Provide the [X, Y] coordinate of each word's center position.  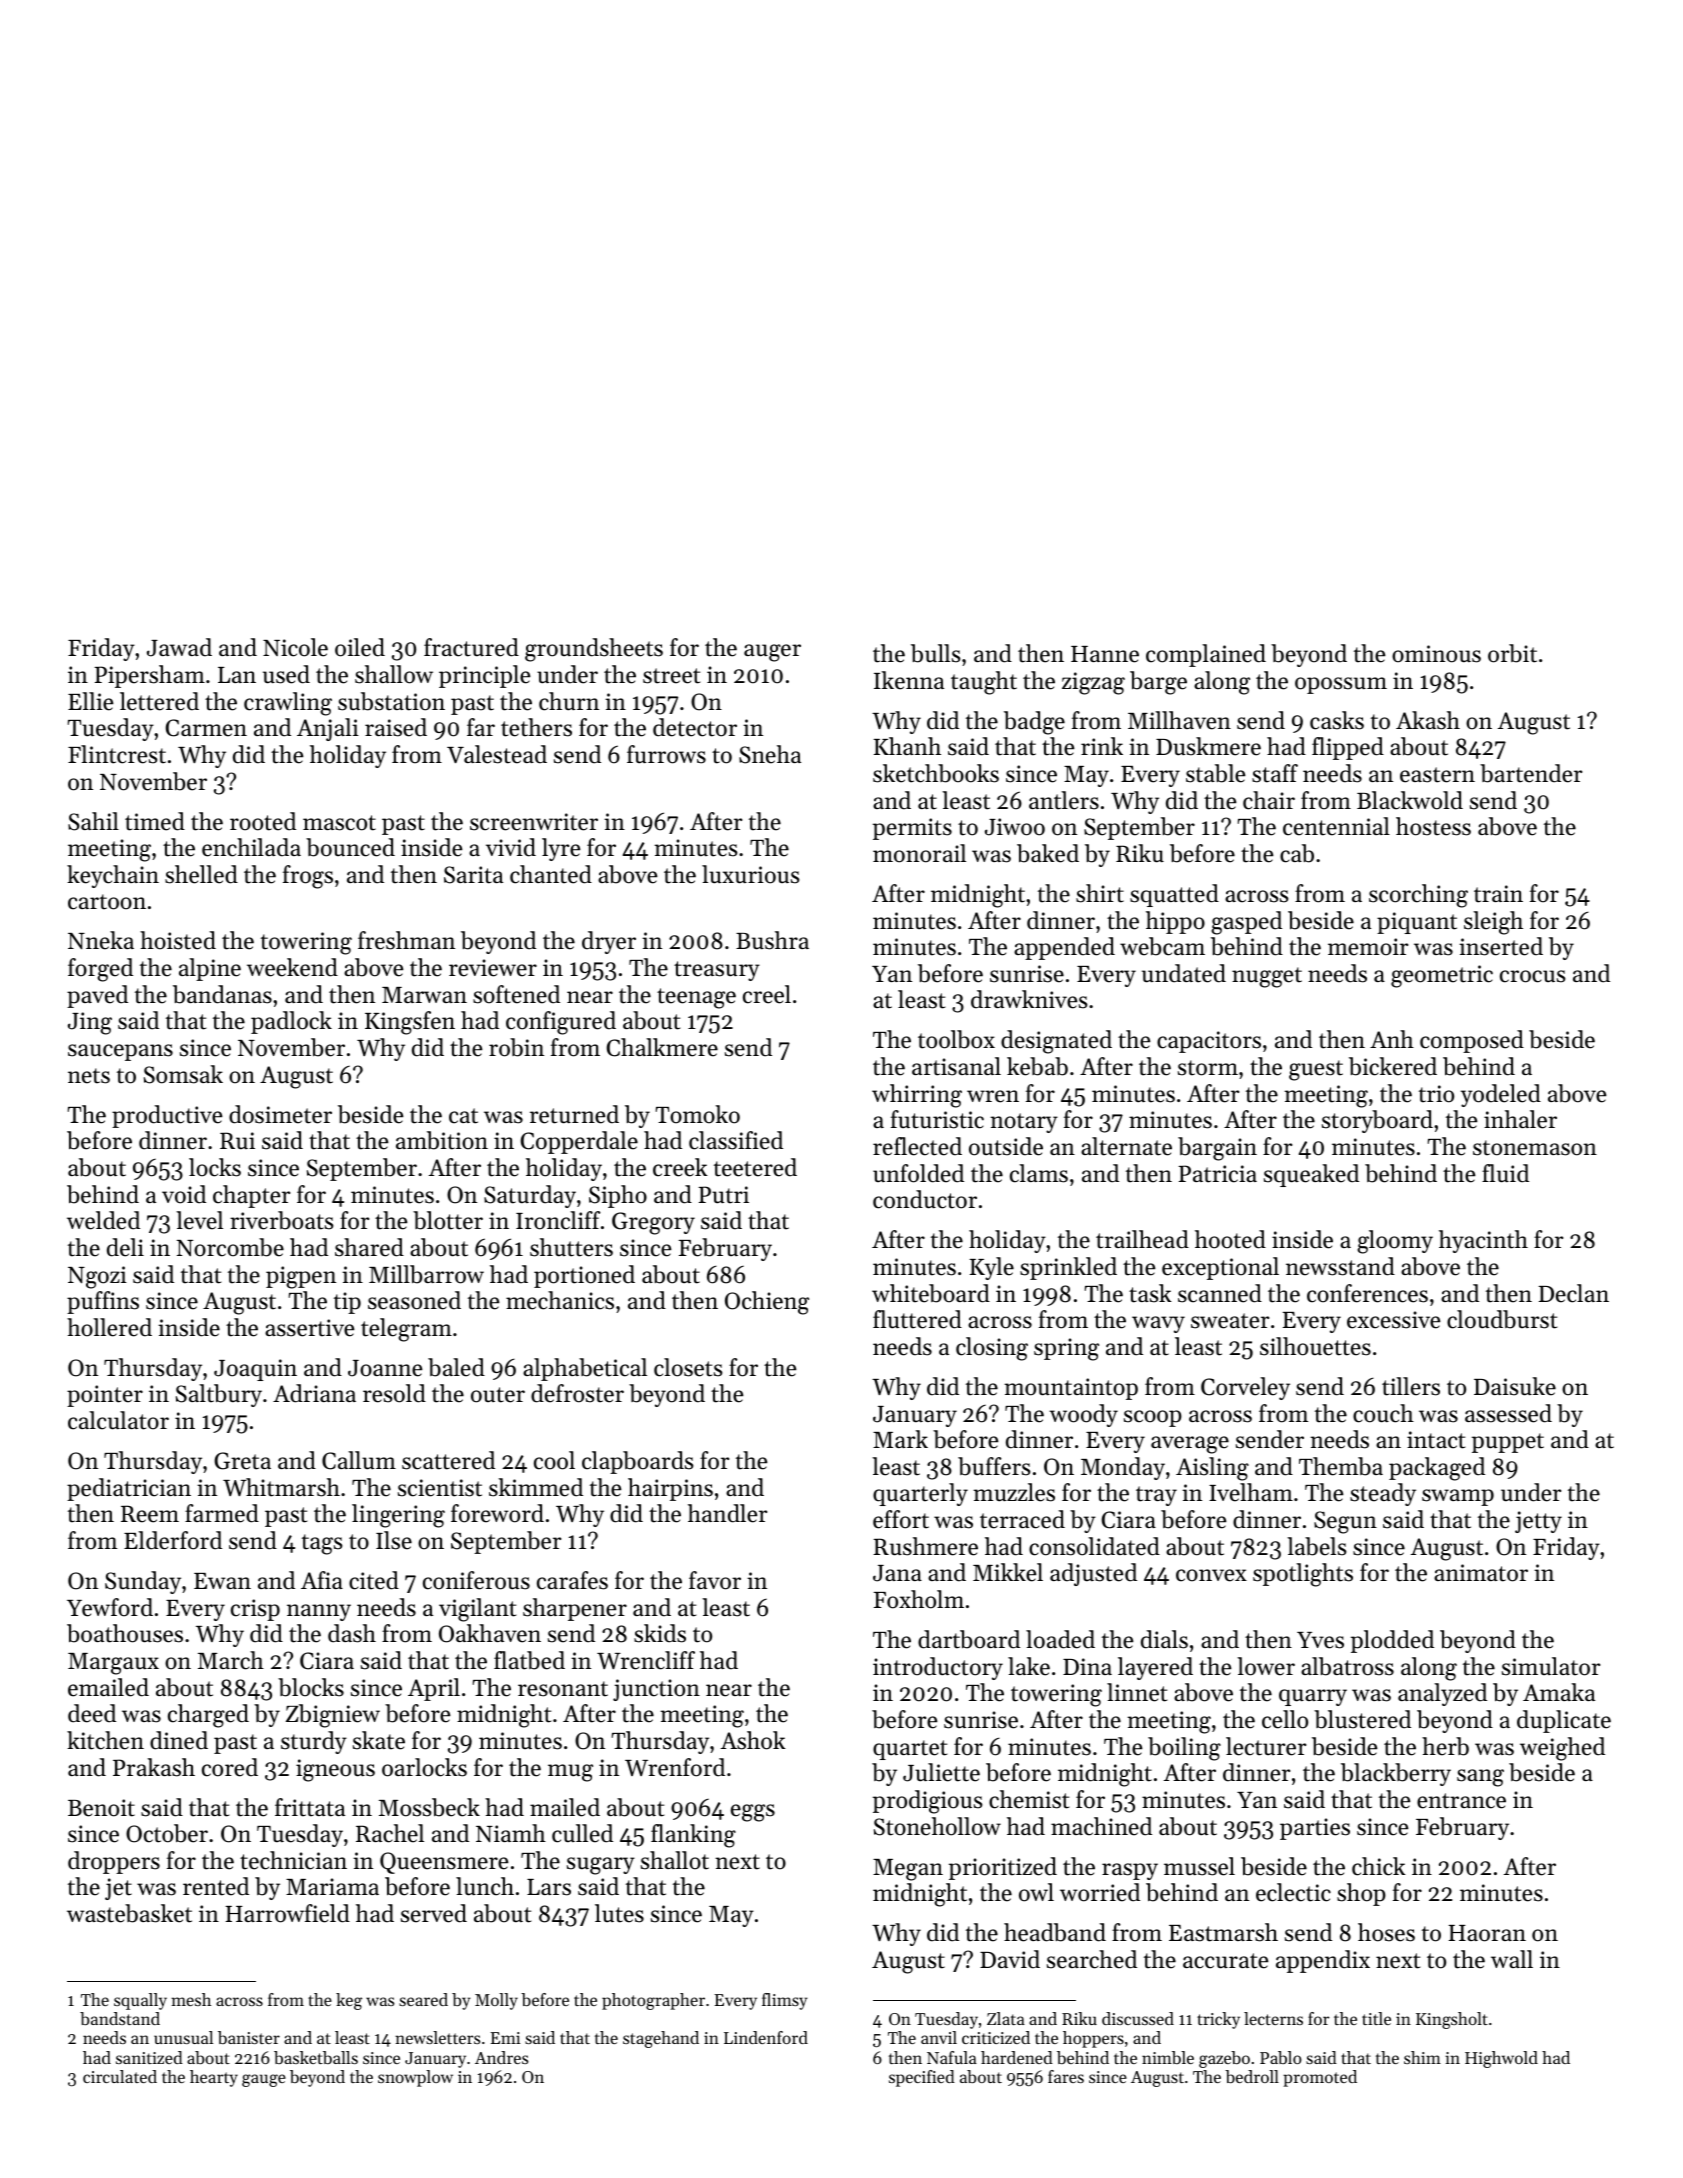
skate [379, 1740]
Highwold [1501, 2059]
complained [1206, 655]
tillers [1411, 1386]
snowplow [415, 2078]
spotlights [1303, 1575]
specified [922, 2078]
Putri [723, 1195]
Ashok [753, 1740]
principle [485, 676]
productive [167, 1116]
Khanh [907, 746]
